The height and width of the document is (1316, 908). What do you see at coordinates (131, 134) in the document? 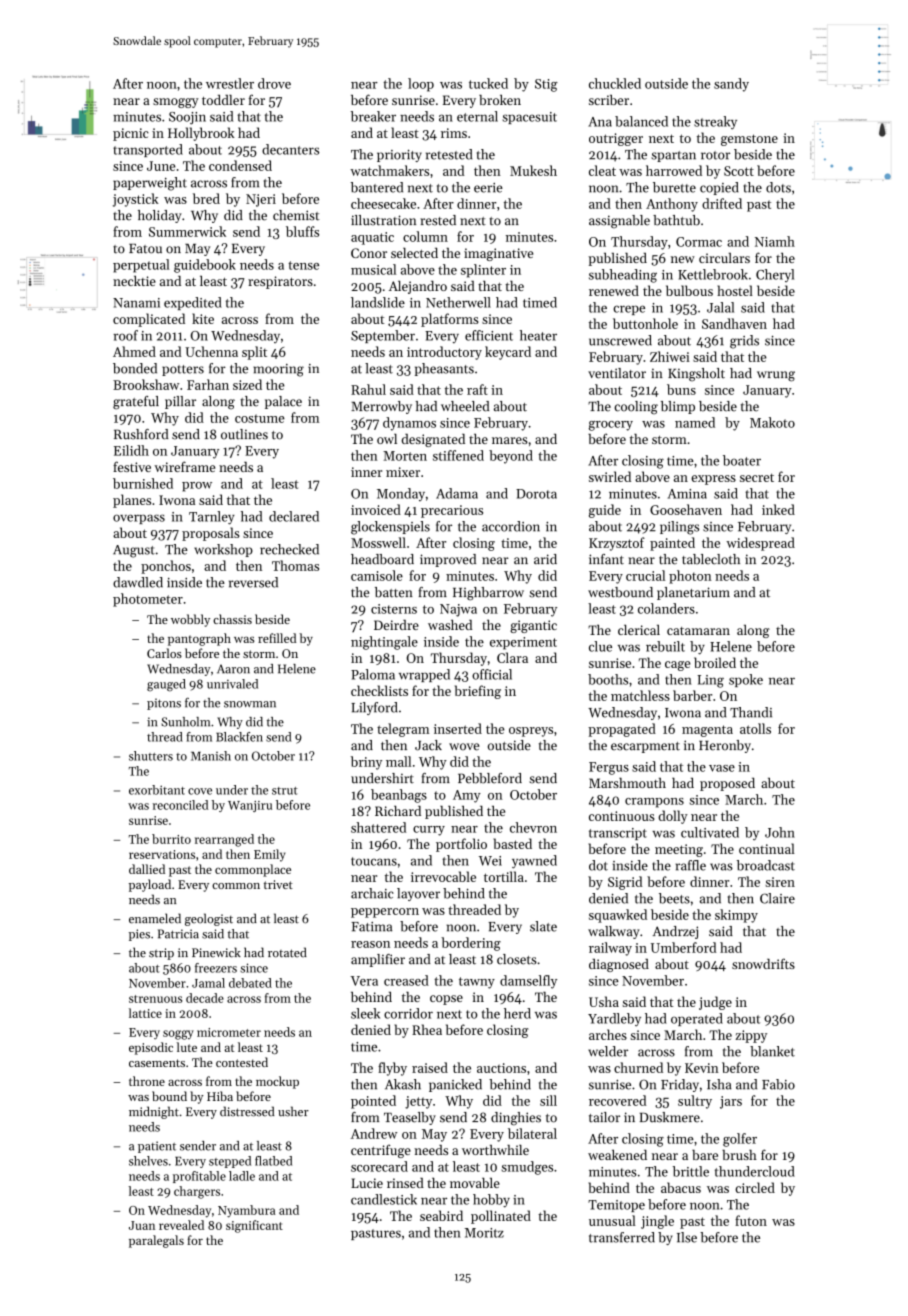
I see `picnic` at bounding box center [131, 134].
